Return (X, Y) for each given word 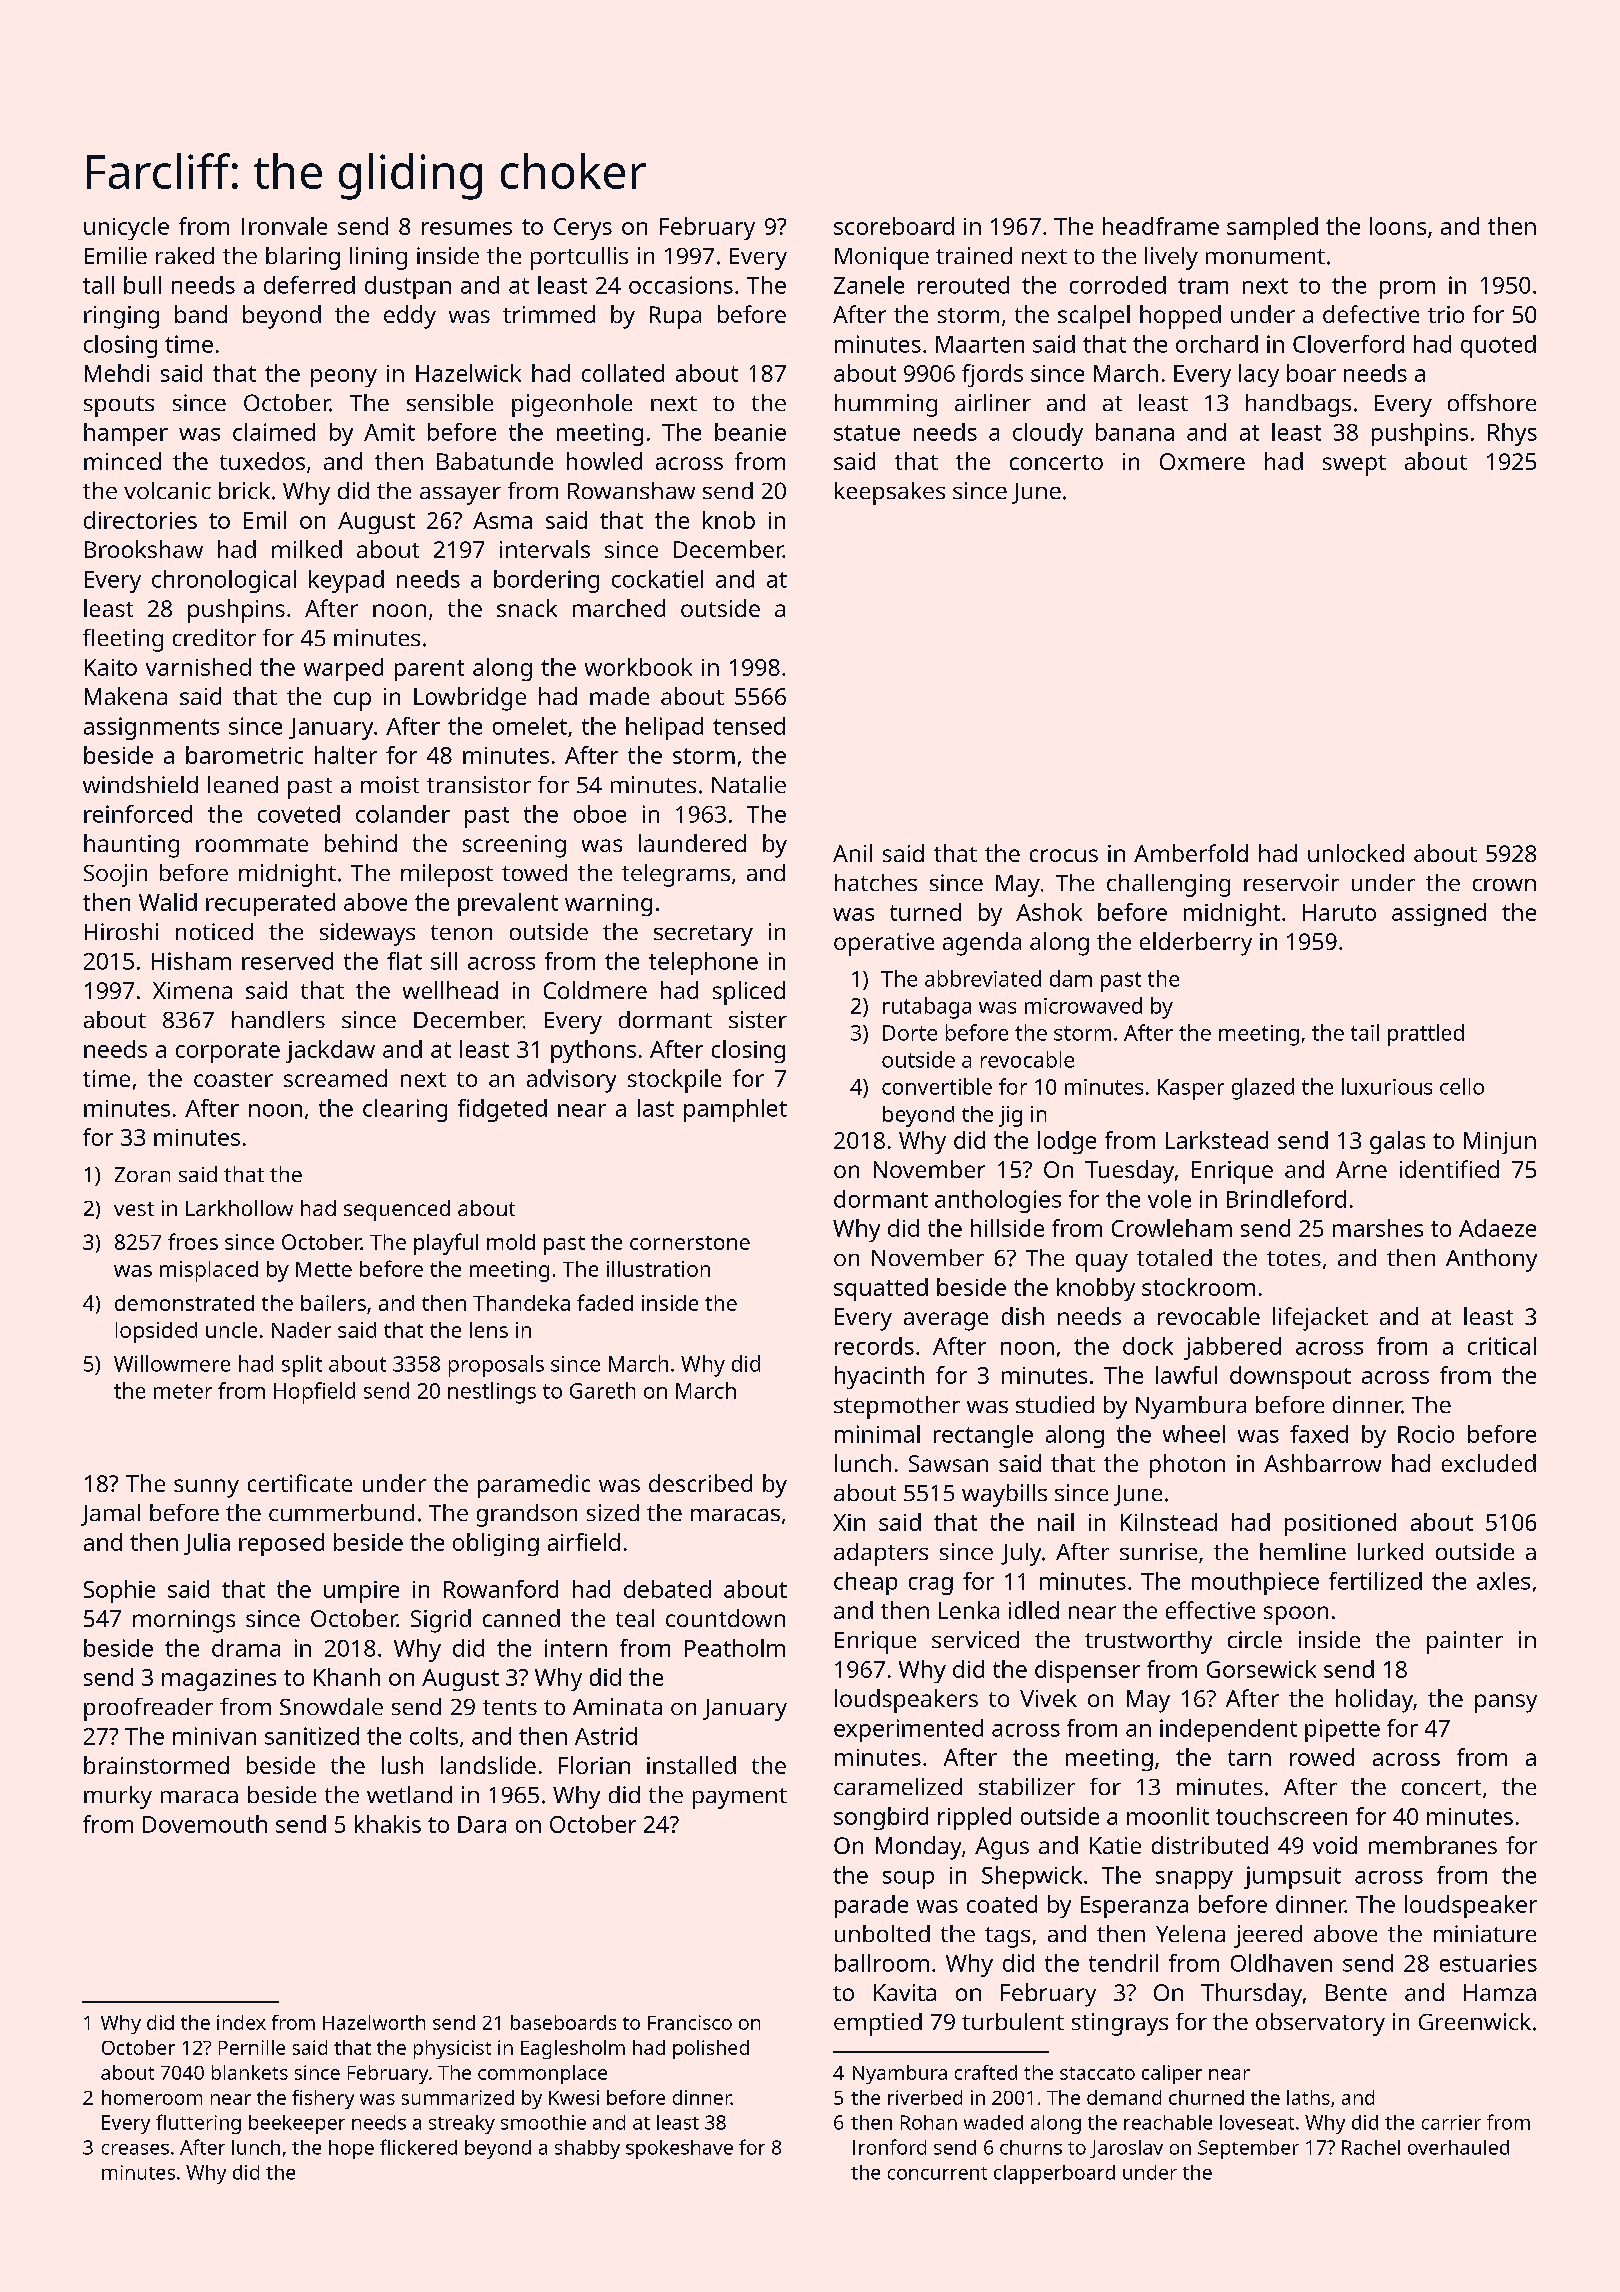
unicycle (126, 228)
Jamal (110, 1515)
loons (1398, 226)
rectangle (983, 1436)
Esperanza (1134, 1907)
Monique (882, 258)
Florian (594, 1765)
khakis (388, 1824)
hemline (1303, 1551)
